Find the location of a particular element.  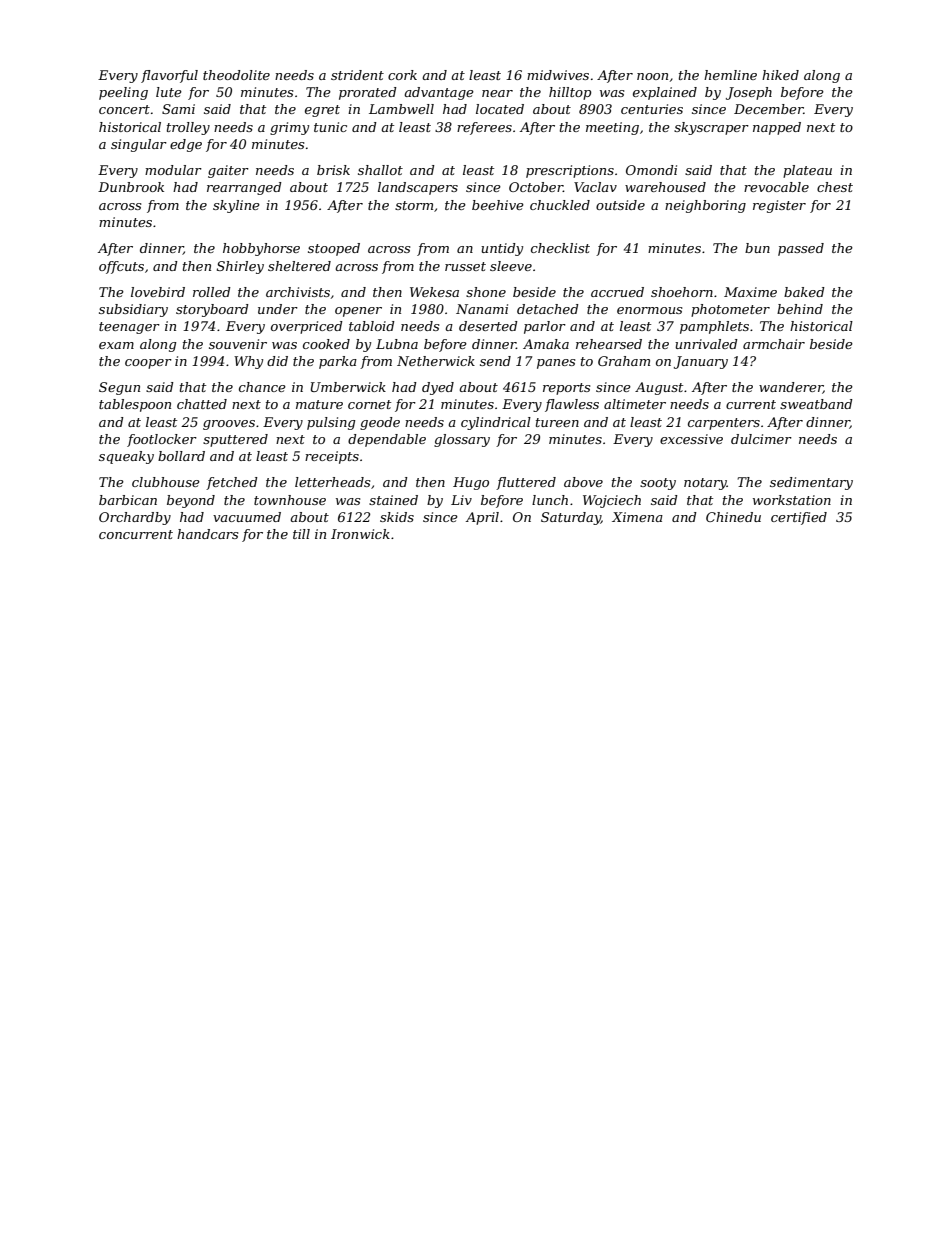

certified is located at coordinates (799, 518).
